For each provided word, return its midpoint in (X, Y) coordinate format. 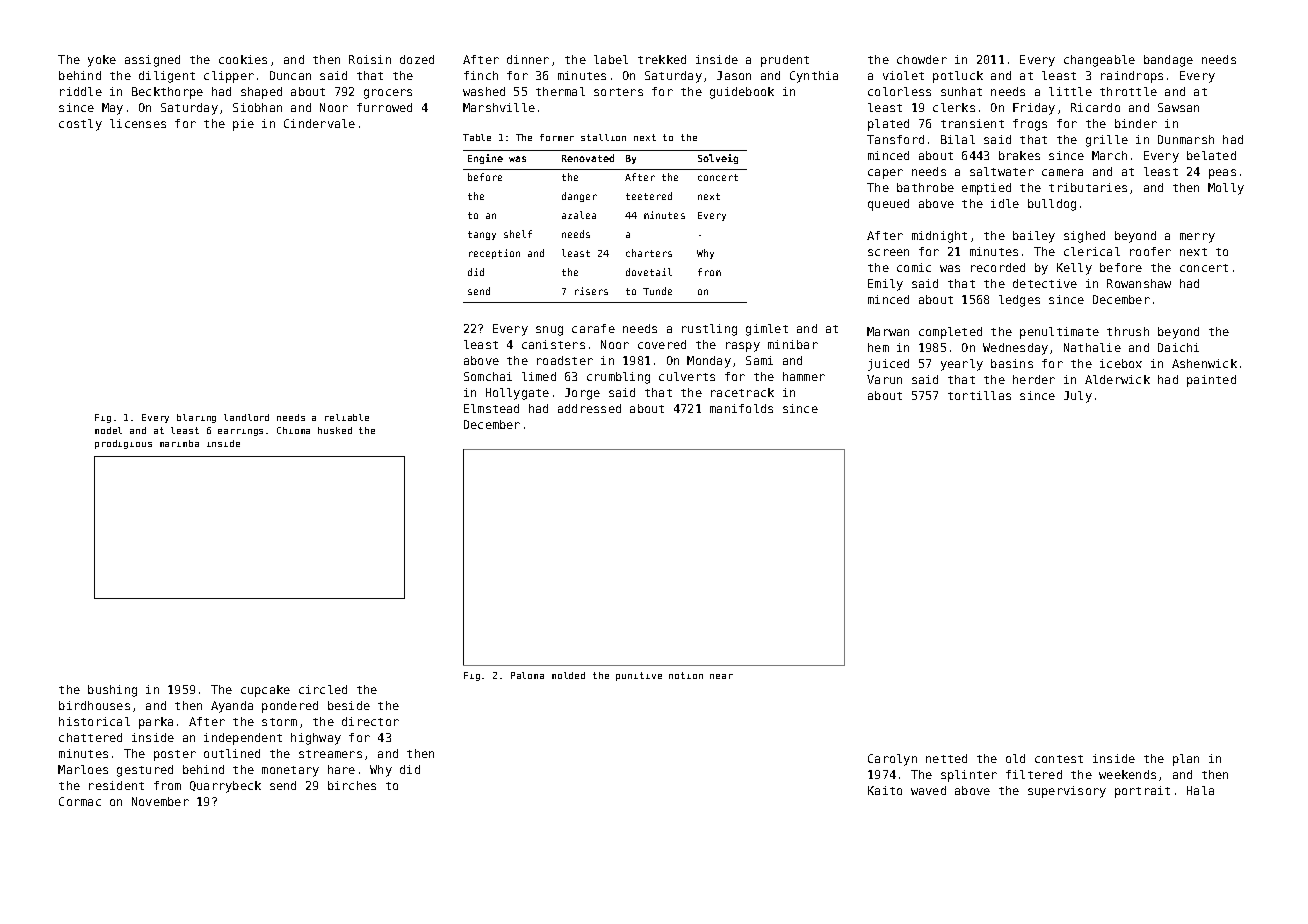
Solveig (718, 159)
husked (335, 430)
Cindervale (319, 123)
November (160, 801)
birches (352, 785)
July (1078, 397)
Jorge (582, 394)
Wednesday (1015, 349)
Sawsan (1178, 107)
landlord (246, 417)
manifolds (741, 408)
